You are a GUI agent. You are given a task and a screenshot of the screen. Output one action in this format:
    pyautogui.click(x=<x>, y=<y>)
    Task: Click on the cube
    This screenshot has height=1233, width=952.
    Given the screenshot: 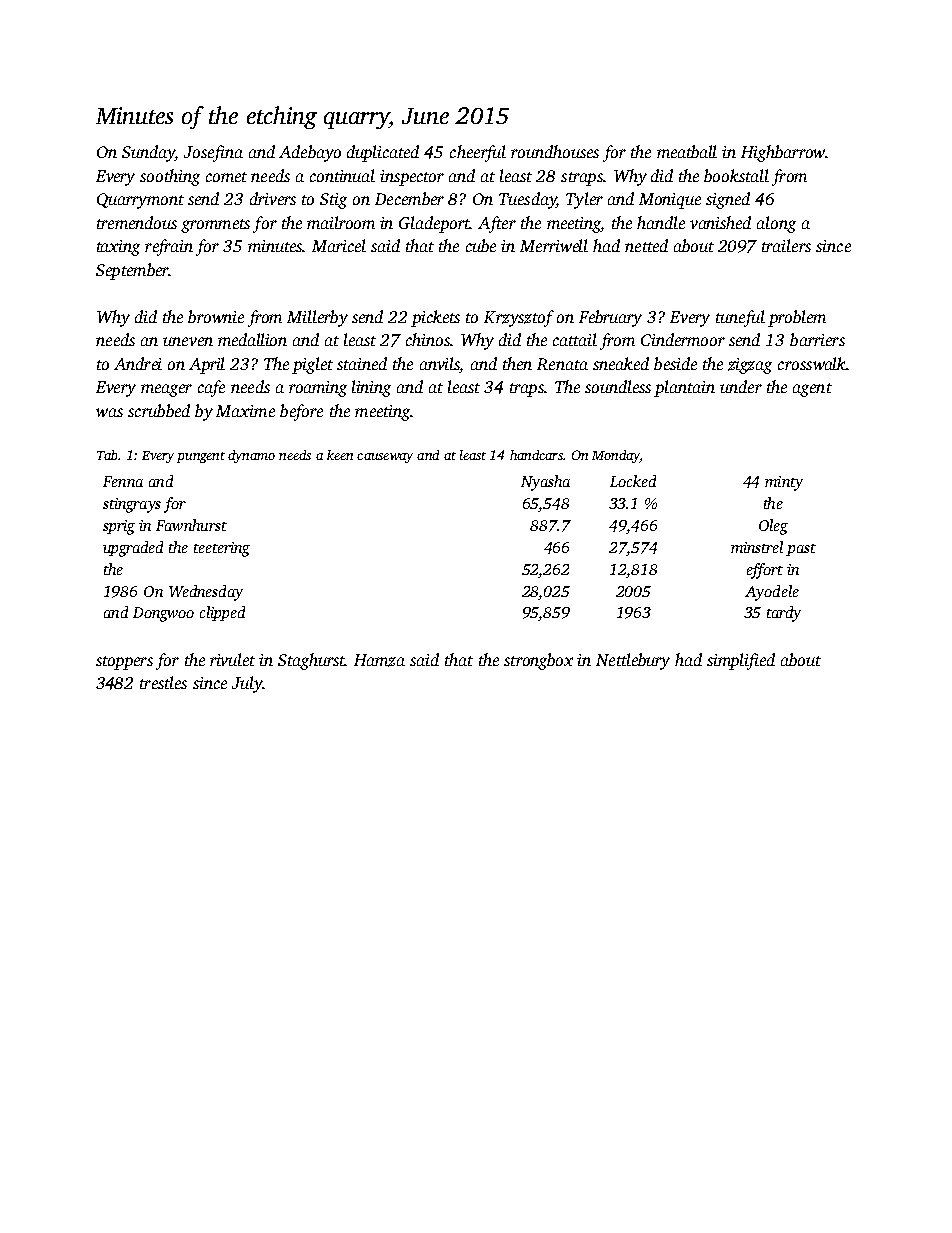 What is the action you would take?
    pyautogui.click(x=481, y=245)
